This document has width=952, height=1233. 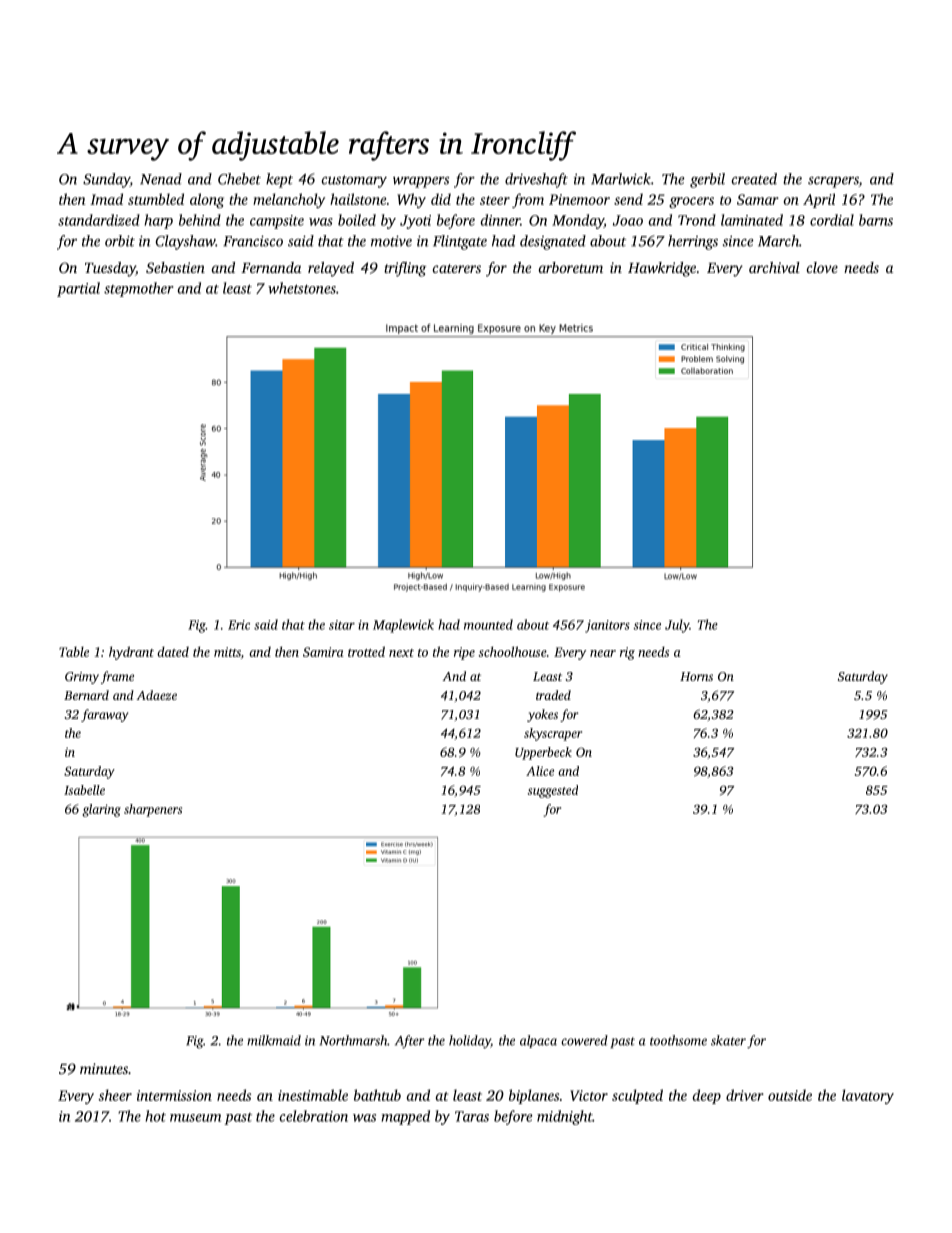 I want to click on Alice, so click(x=540, y=771).
